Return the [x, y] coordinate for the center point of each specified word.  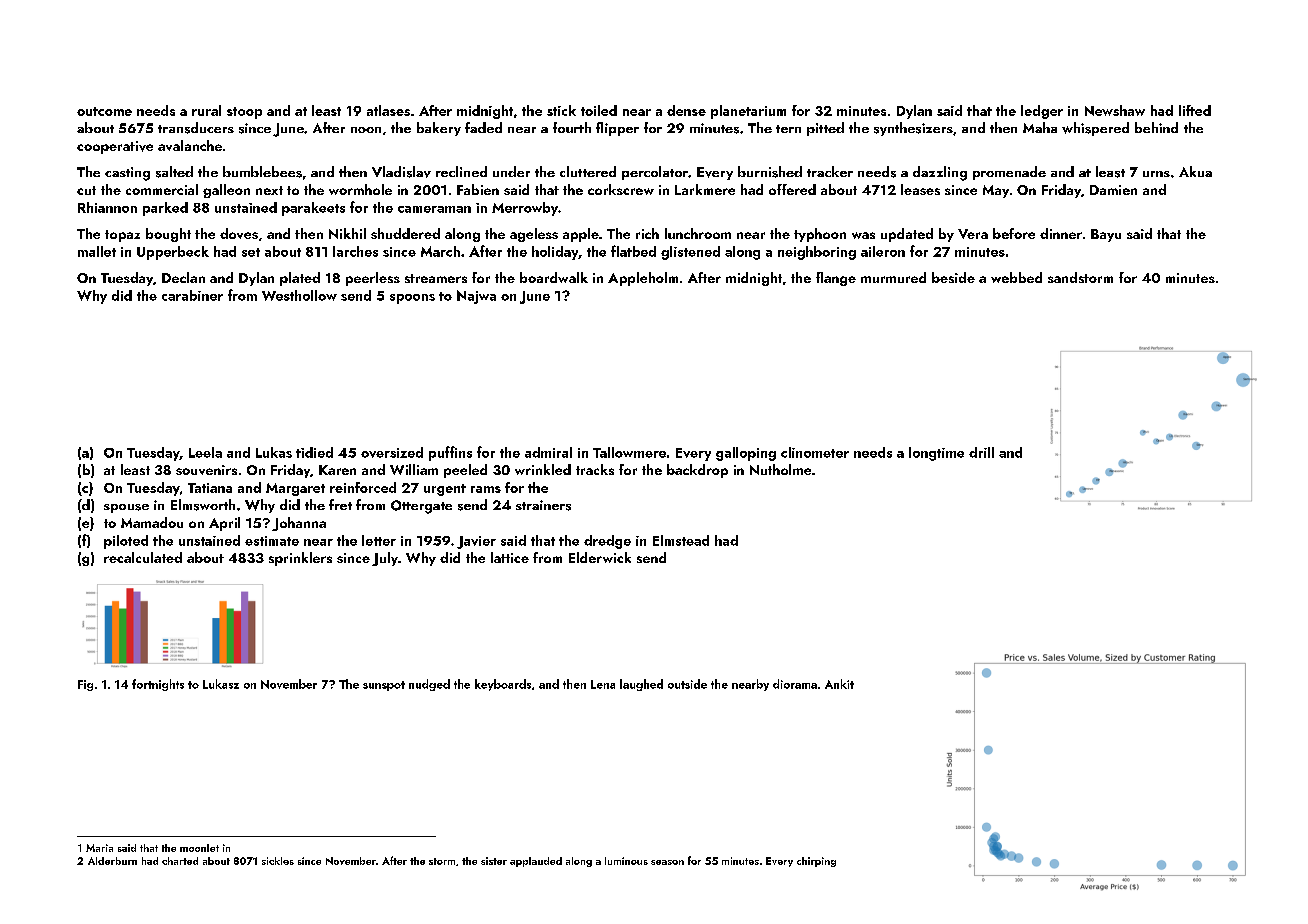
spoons [412, 299]
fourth [572, 127]
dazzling [940, 173]
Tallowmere [629, 452]
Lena [603, 684]
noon [366, 130]
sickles [278, 861]
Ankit [839, 684]
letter [379, 540]
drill [981, 452]
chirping [816, 862]
